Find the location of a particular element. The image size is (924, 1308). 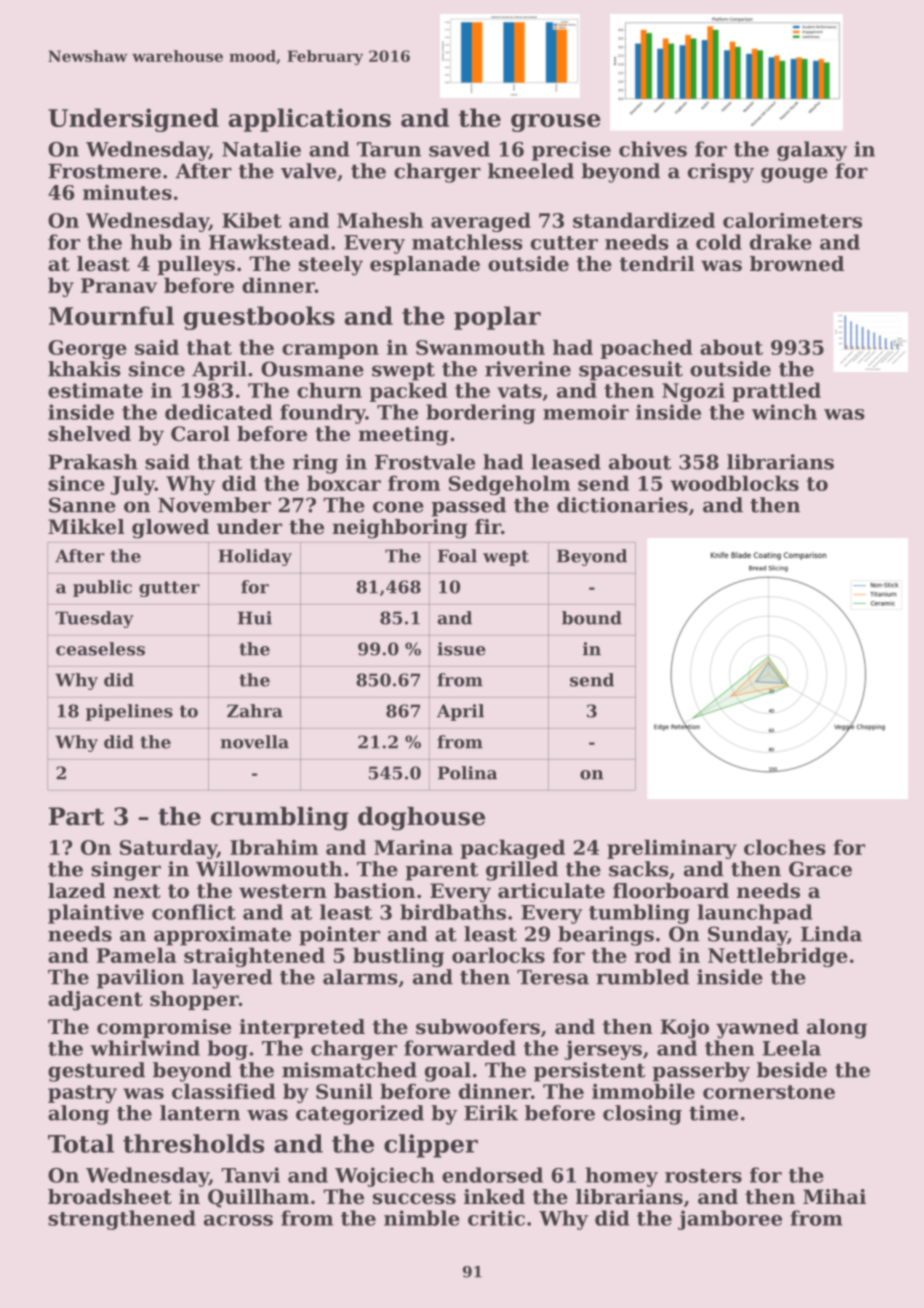

matchless is located at coordinates (467, 242).
